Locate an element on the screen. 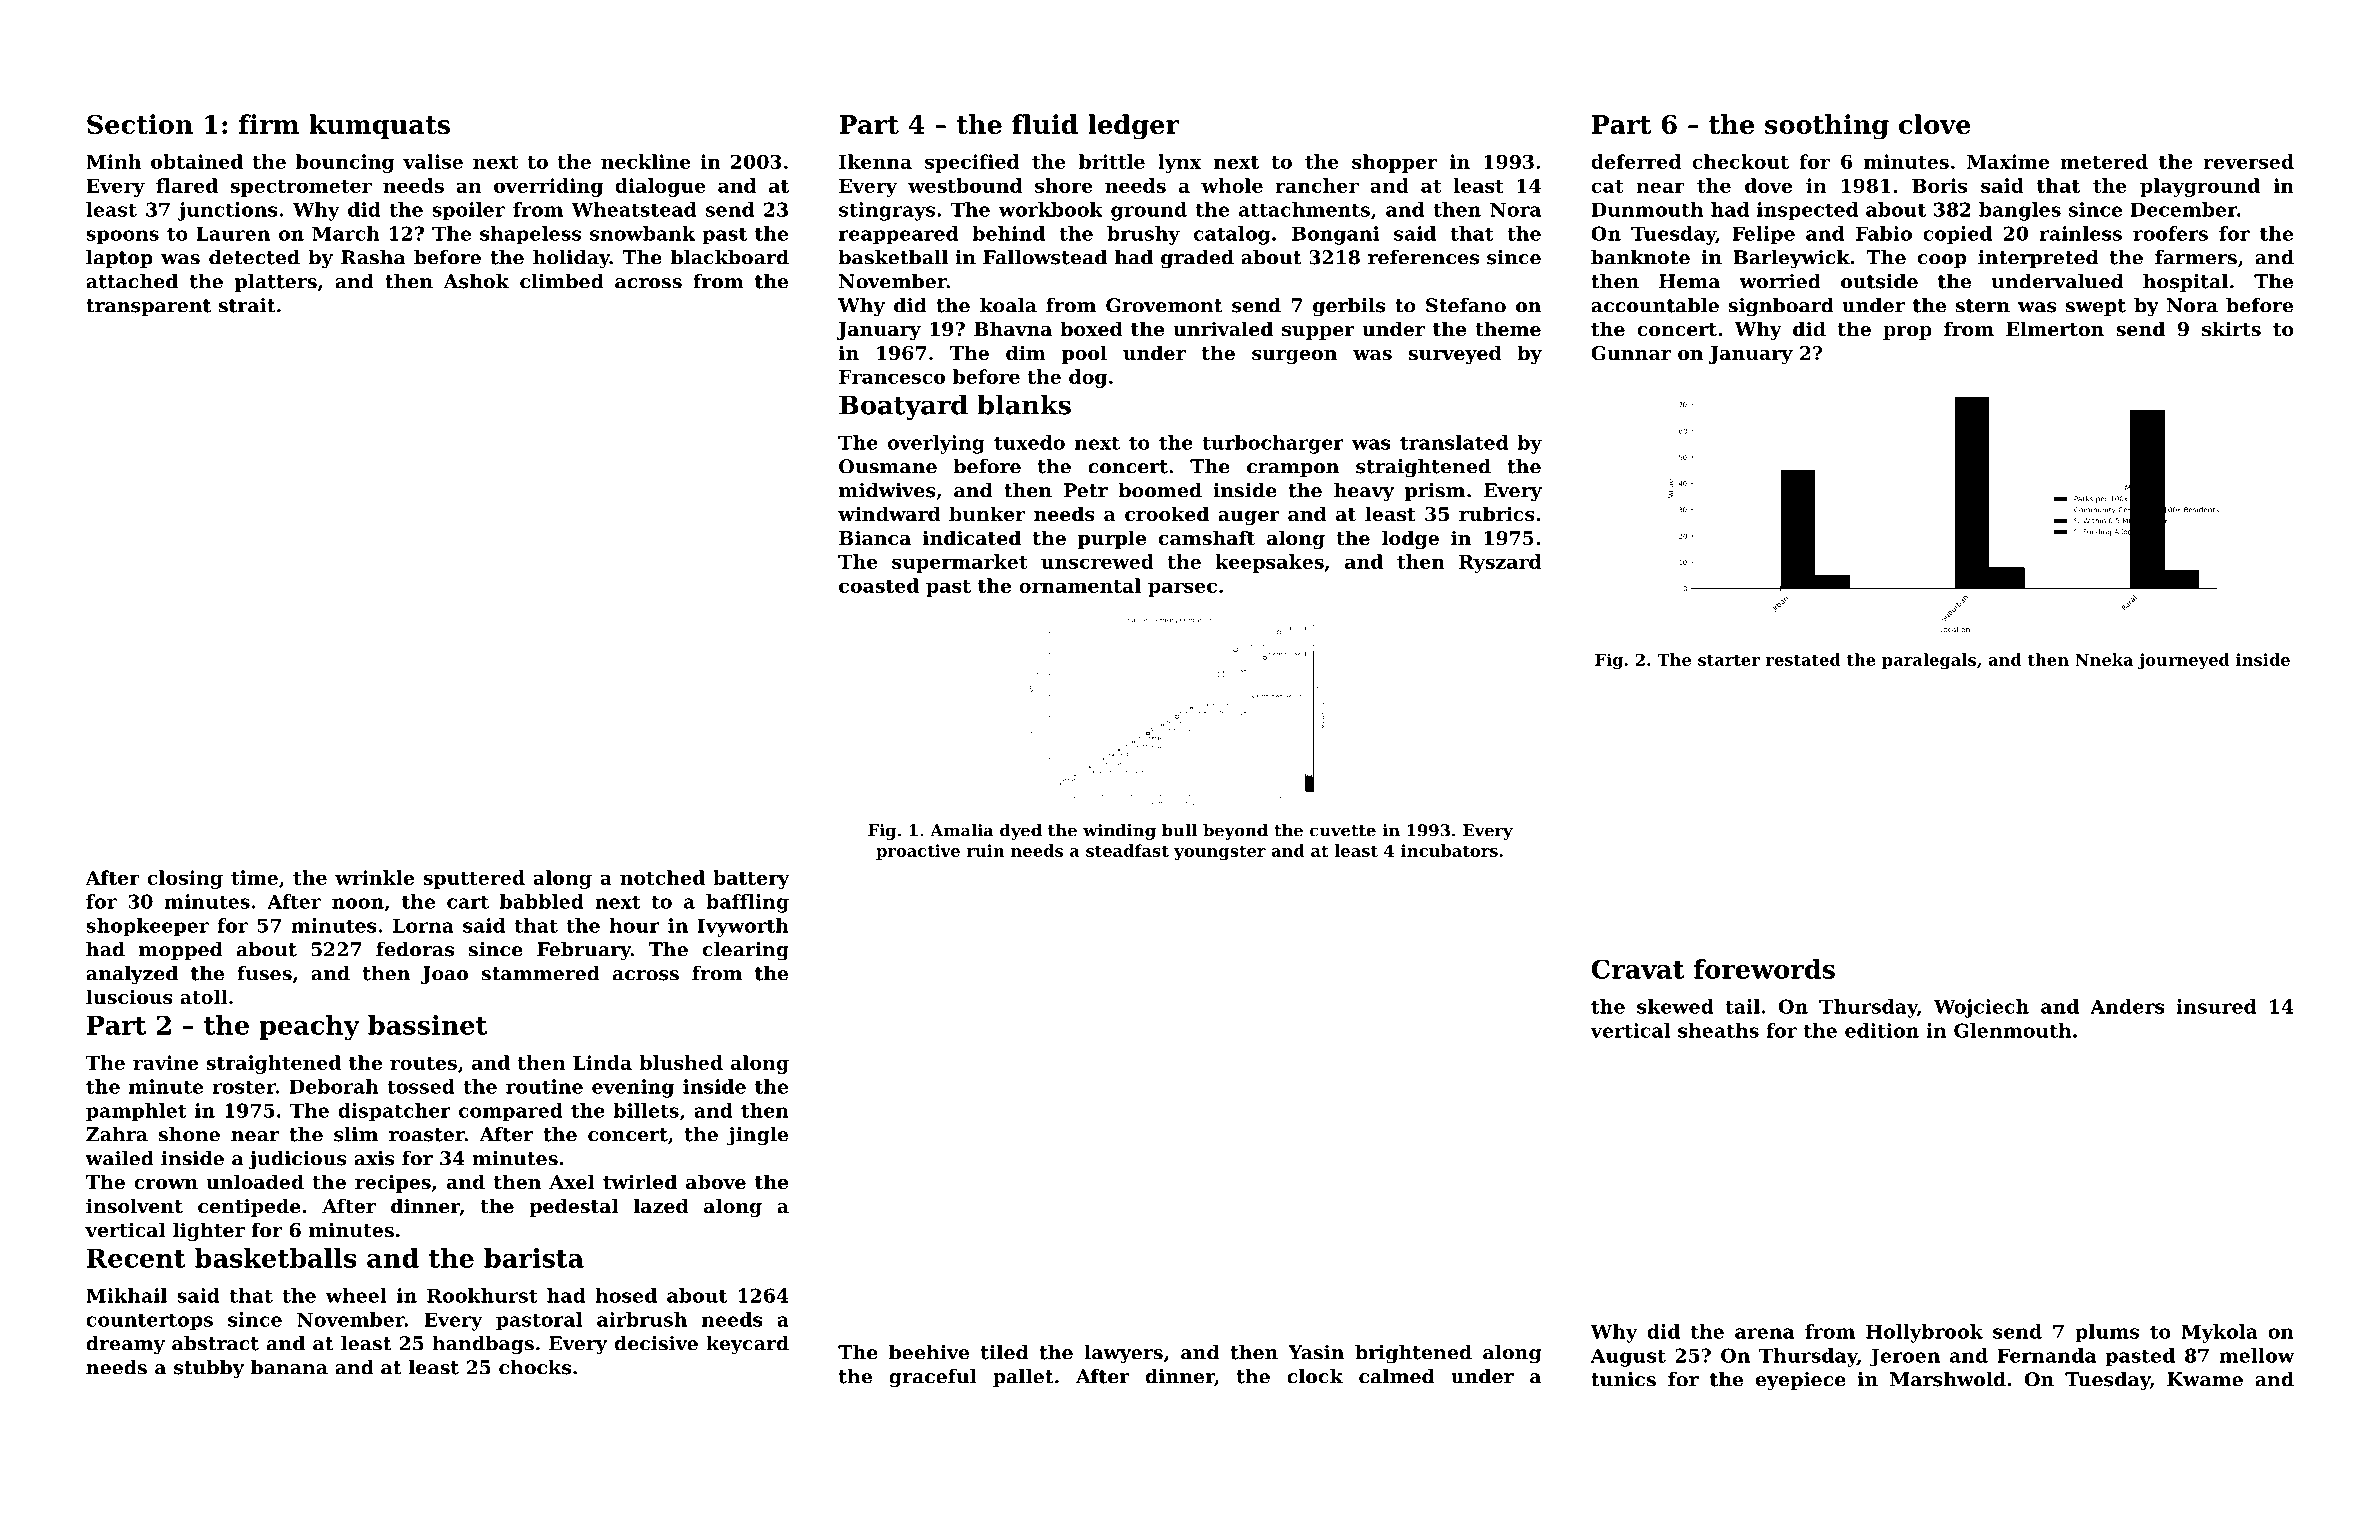  evening is located at coordinates (633, 1088).
